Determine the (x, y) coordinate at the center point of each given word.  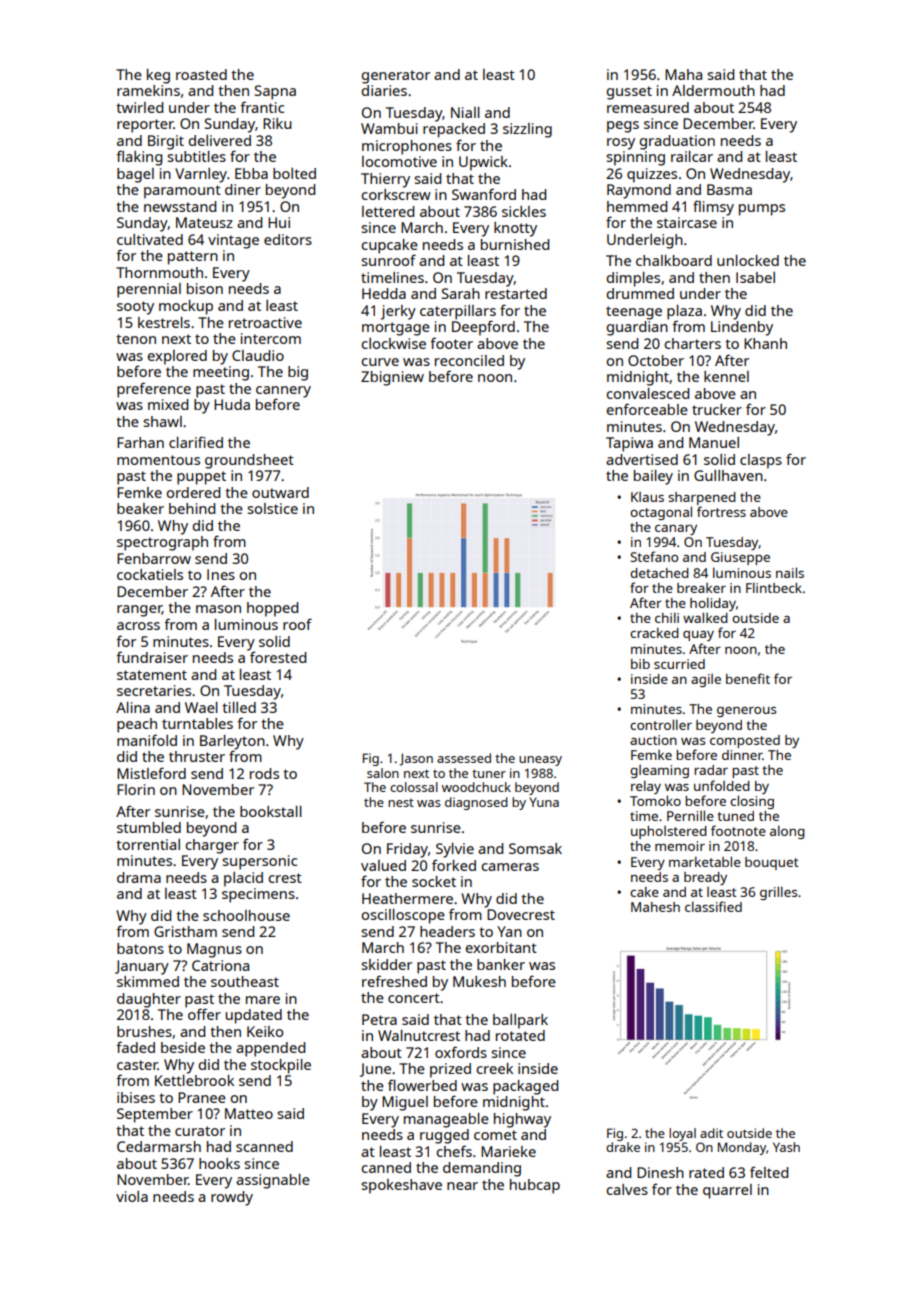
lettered (388, 211)
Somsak (535, 848)
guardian (637, 328)
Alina (133, 707)
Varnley (201, 175)
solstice (272, 508)
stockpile (281, 1066)
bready (705, 878)
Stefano (654, 556)
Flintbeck (774, 587)
